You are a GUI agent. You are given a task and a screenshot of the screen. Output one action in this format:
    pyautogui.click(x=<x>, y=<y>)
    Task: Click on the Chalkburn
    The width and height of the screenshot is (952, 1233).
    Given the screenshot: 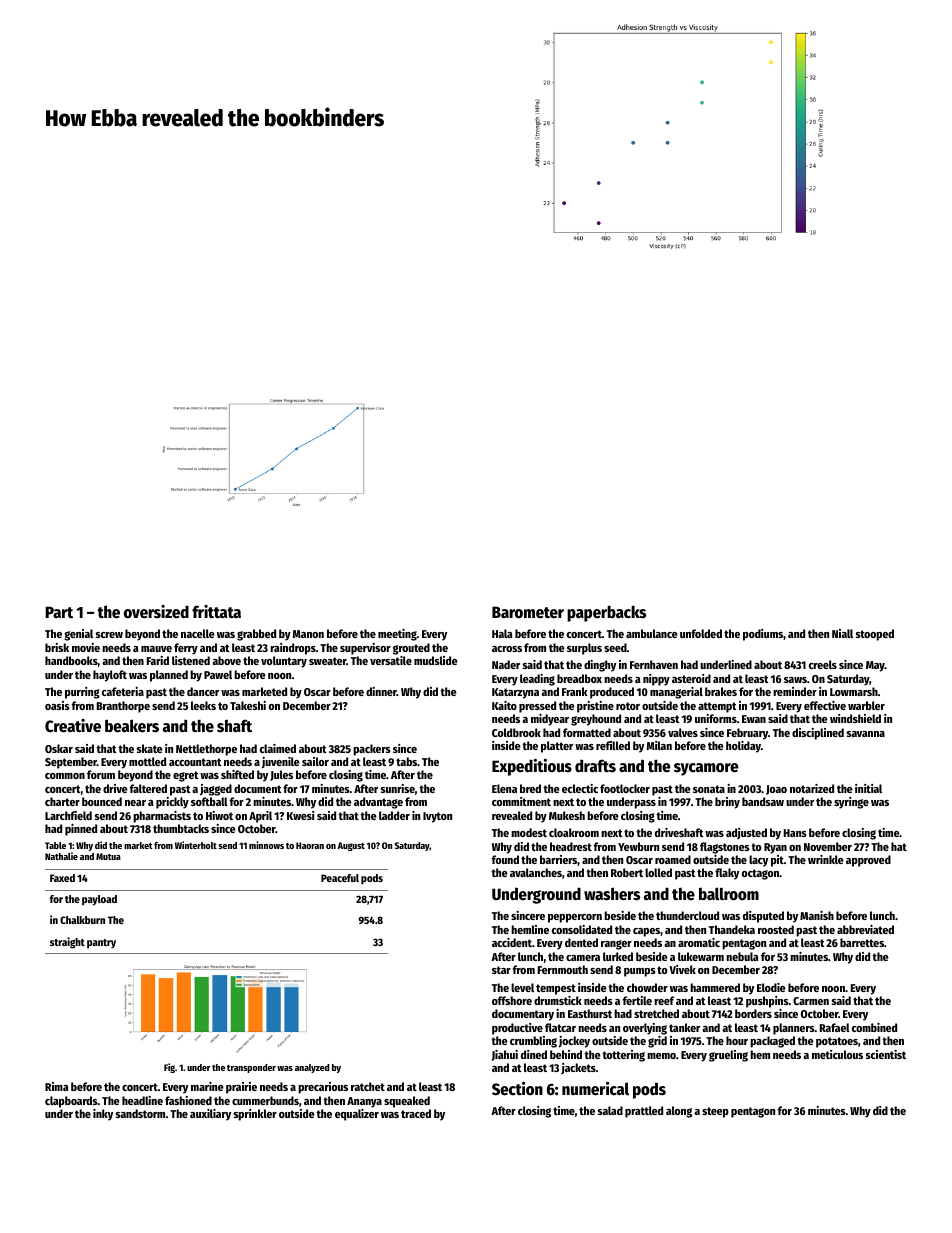 What is the action you would take?
    pyautogui.click(x=82, y=920)
